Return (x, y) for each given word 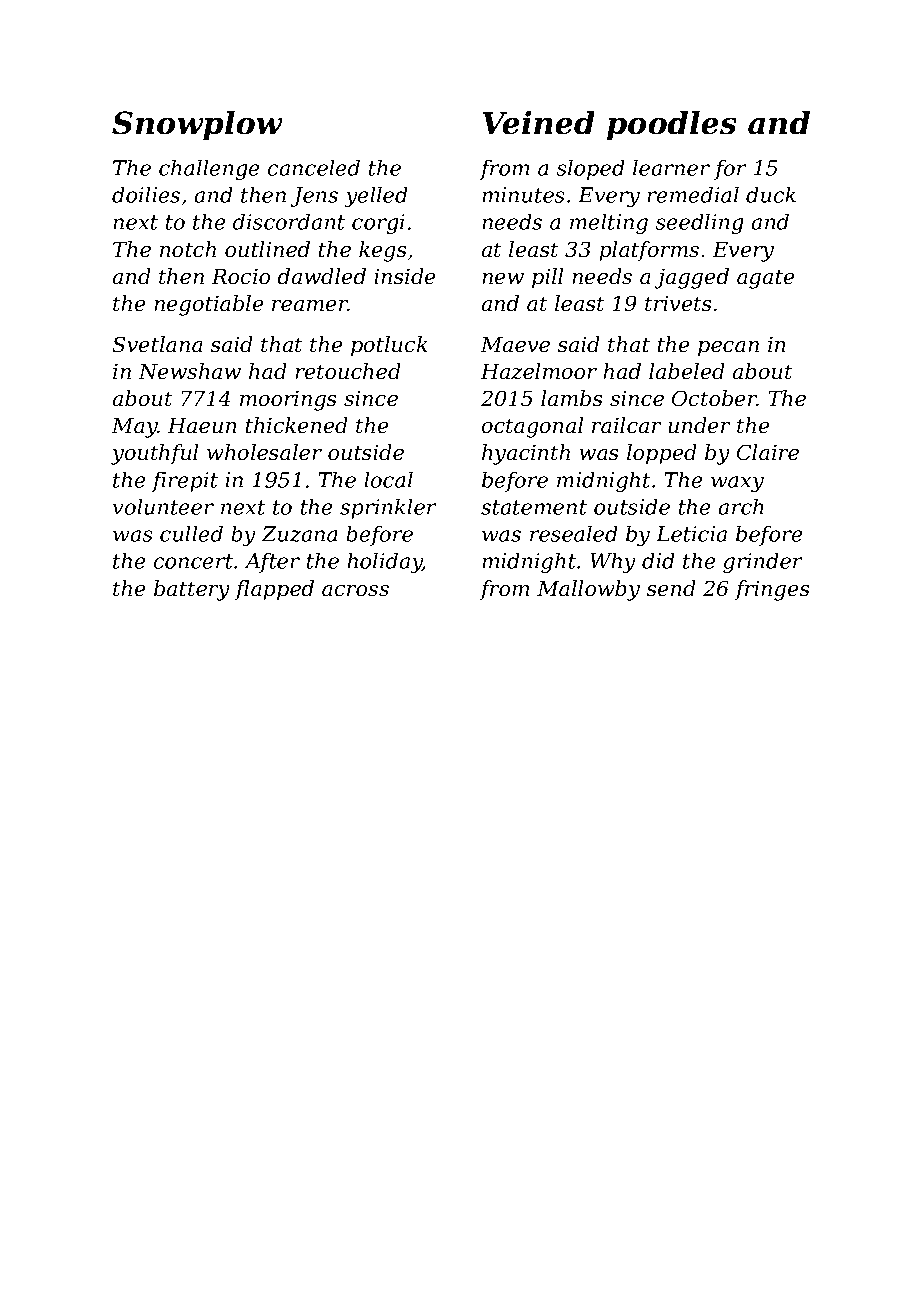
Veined (539, 123)
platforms (649, 251)
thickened (297, 425)
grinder (763, 562)
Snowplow (197, 126)
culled (191, 533)
